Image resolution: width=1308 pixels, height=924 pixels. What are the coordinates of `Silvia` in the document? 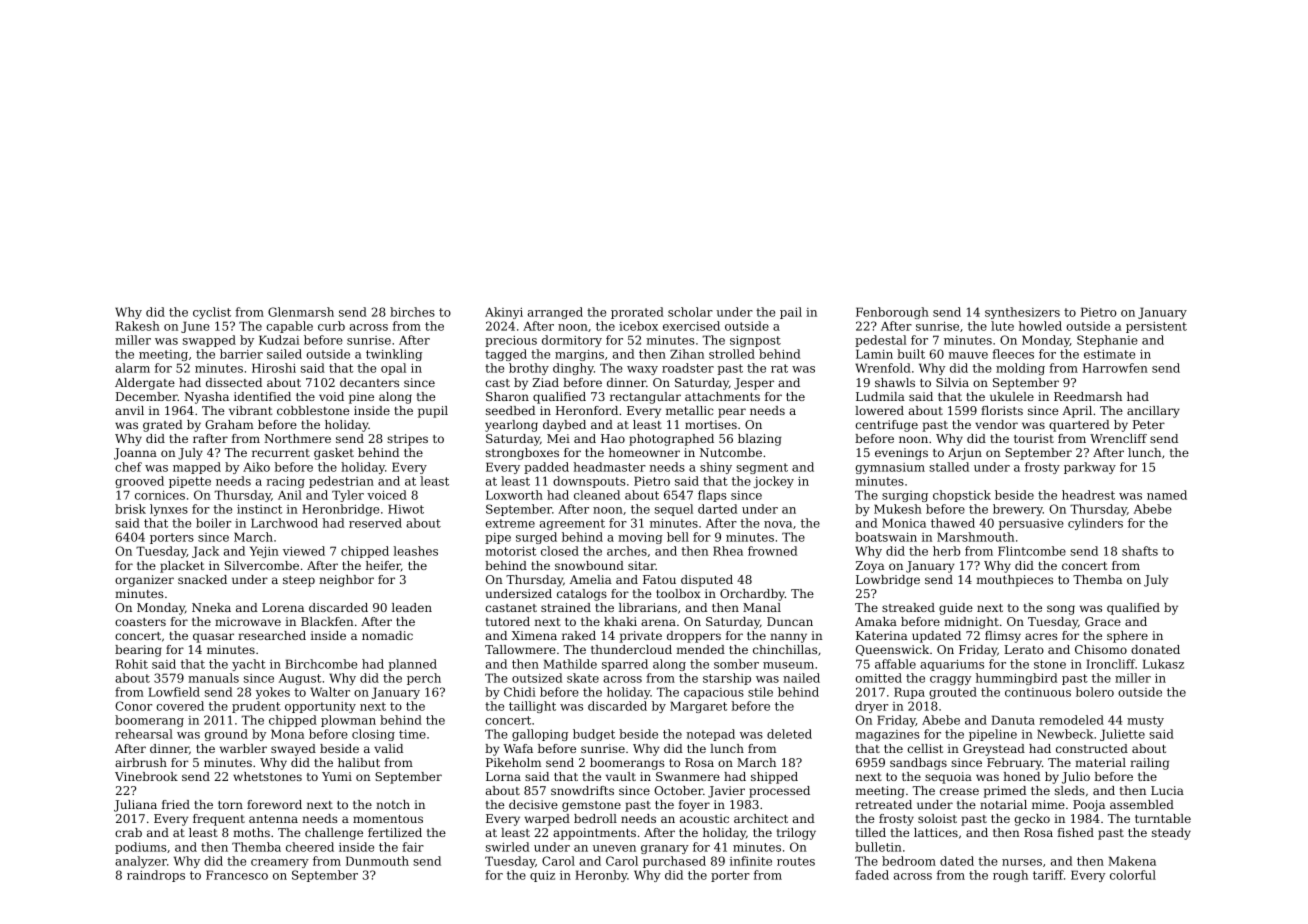 It's located at (952, 382).
